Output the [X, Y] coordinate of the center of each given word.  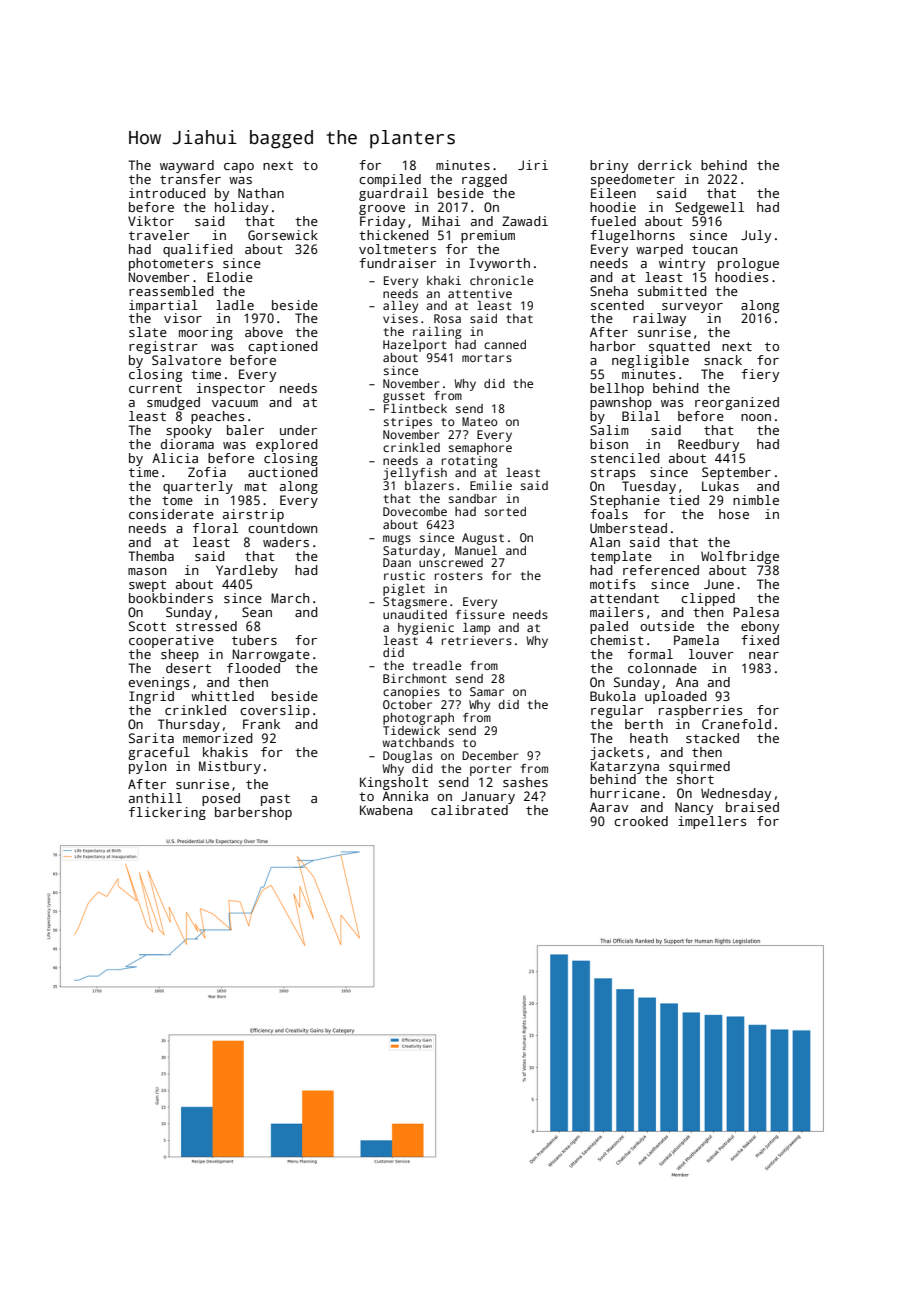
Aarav [609, 807]
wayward [187, 166]
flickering [167, 813]
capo [239, 168]
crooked [641, 821]
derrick [665, 165]
